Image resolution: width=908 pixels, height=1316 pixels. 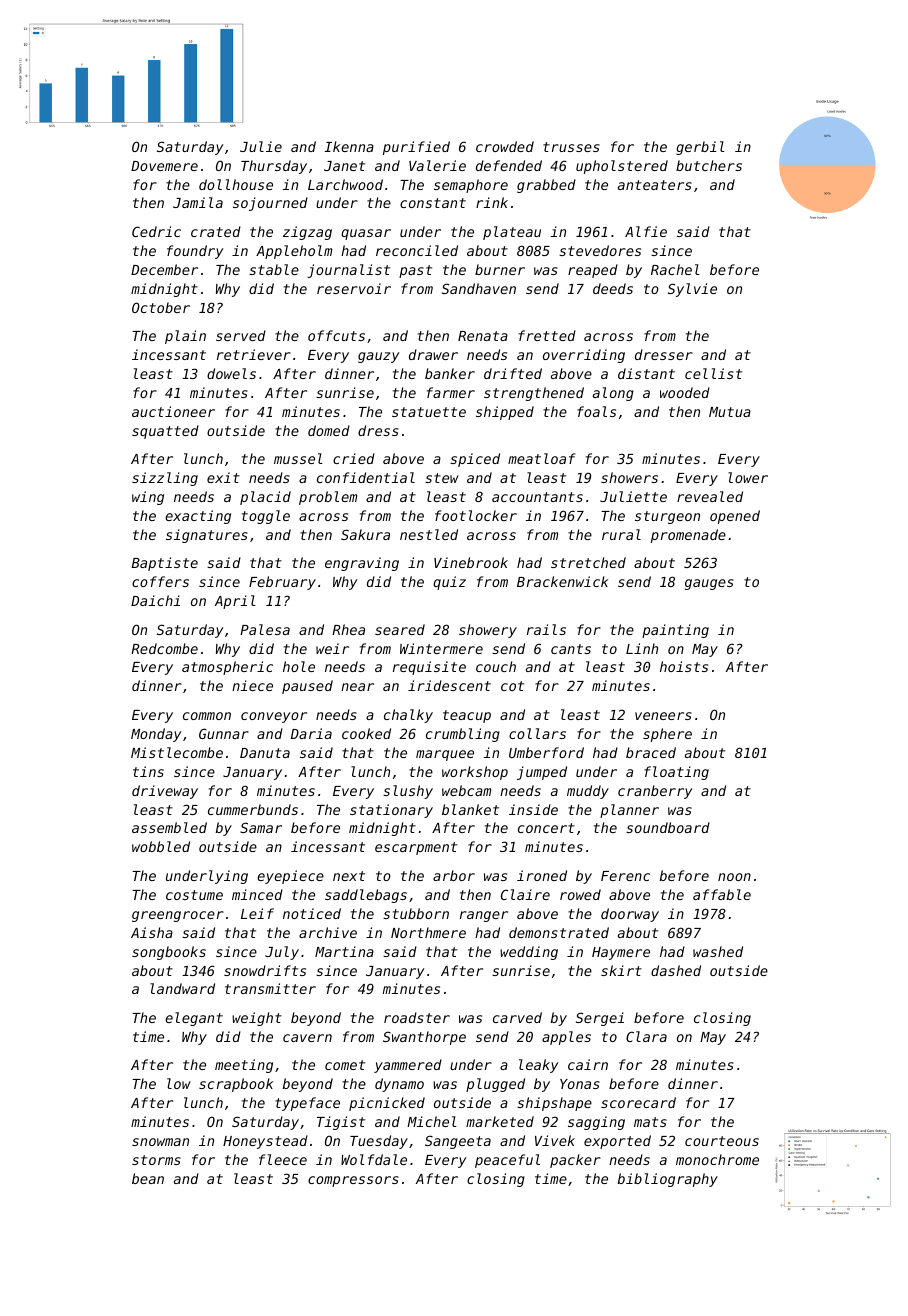 I want to click on marketed, so click(x=500, y=1121).
